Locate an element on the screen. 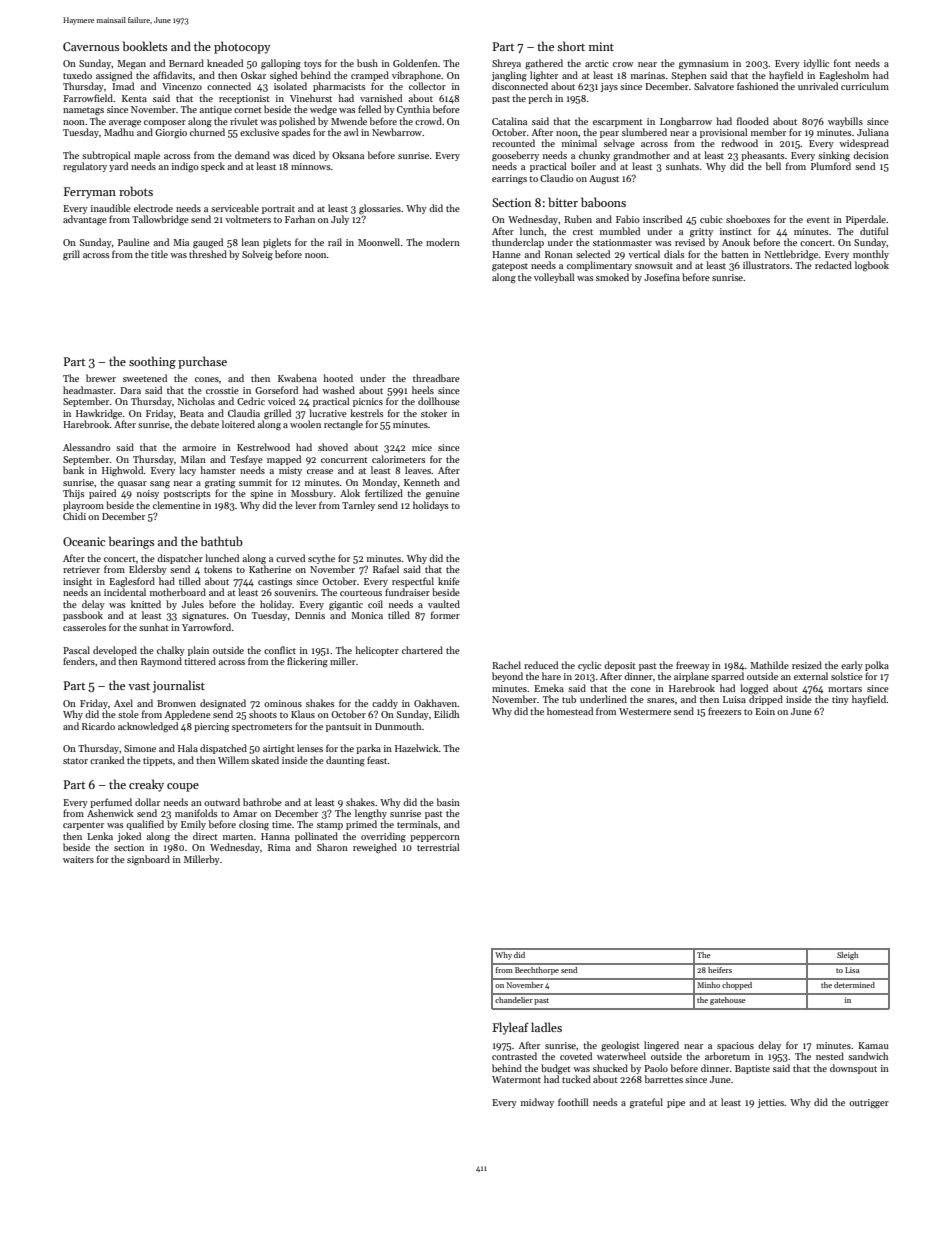 Image resolution: width=952 pixels, height=1233 pixels. stoker is located at coordinates (434, 413).
